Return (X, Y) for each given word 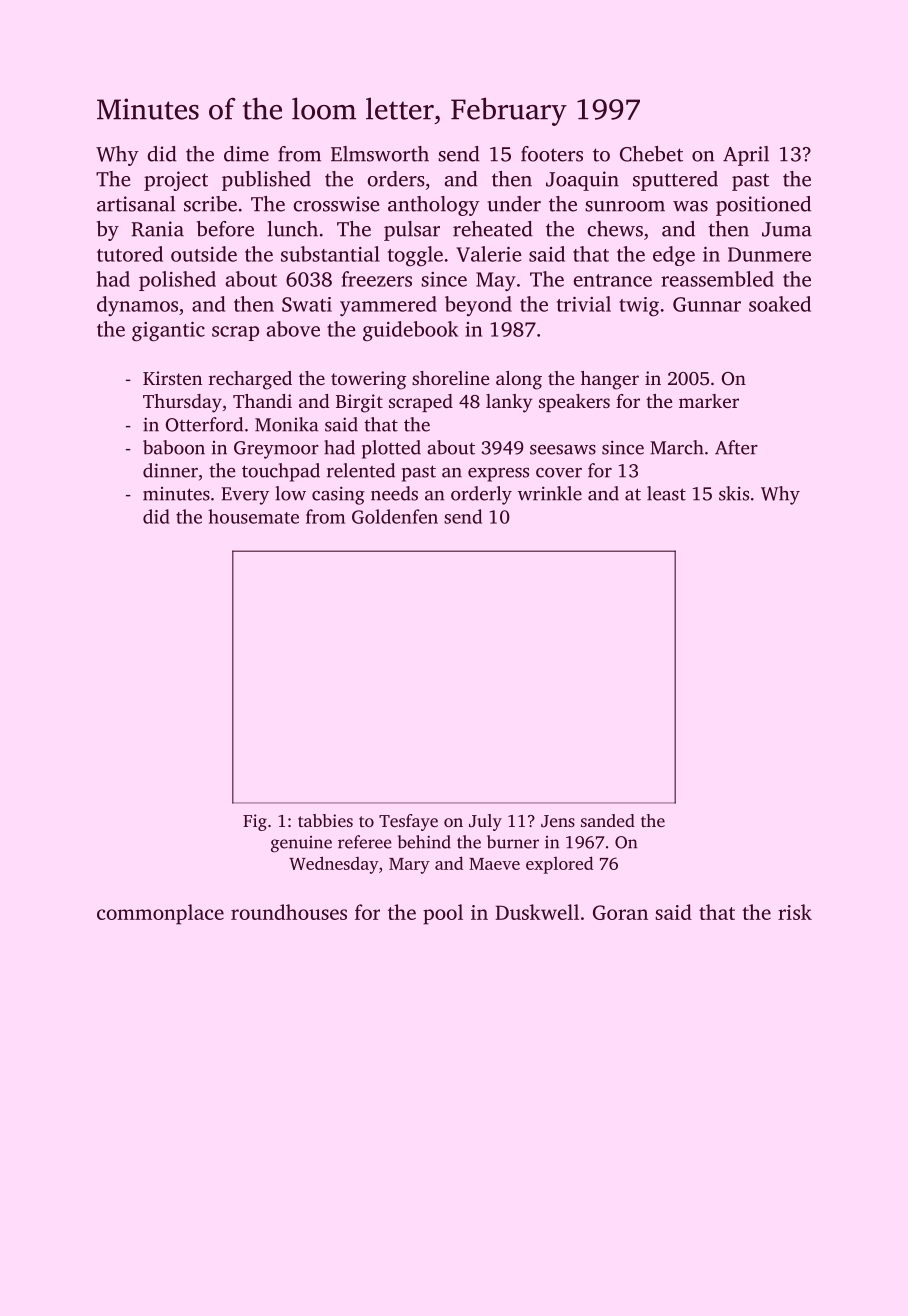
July (485, 822)
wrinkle (550, 493)
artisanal (136, 204)
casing (338, 495)
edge (674, 256)
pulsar (412, 231)
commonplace (160, 914)
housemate (253, 516)
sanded (608, 820)
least (666, 493)
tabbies (325, 820)
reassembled (717, 279)
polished (177, 281)
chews (615, 229)
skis (734, 493)
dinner (170, 470)
